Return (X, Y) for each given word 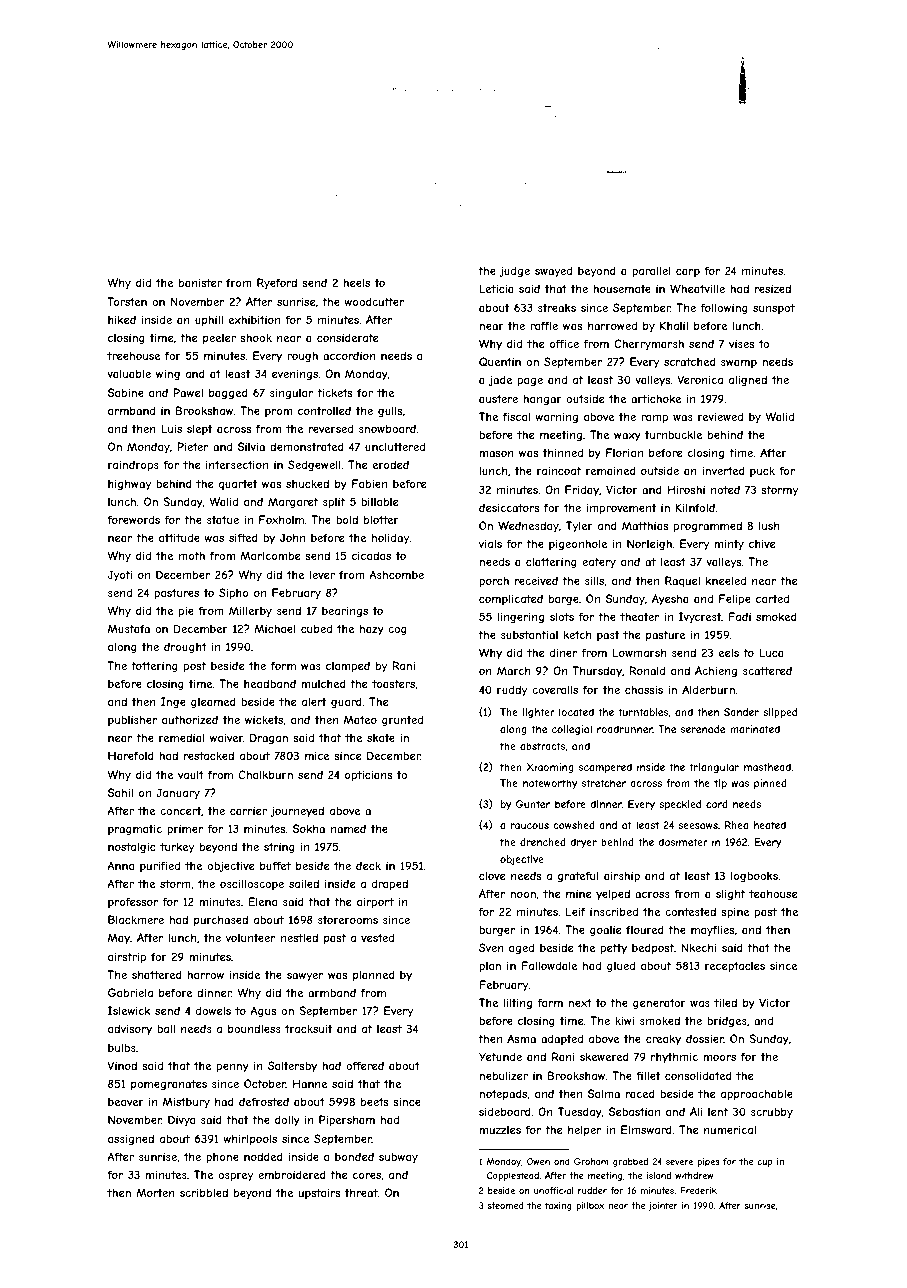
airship (622, 876)
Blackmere (136, 919)
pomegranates (169, 1085)
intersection (237, 464)
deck (368, 865)
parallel (651, 271)
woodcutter (374, 301)
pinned (770, 784)
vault (191, 774)
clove (492, 875)
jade (500, 380)
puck (762, 471)
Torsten (127, 301)
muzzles (500, 1130)
